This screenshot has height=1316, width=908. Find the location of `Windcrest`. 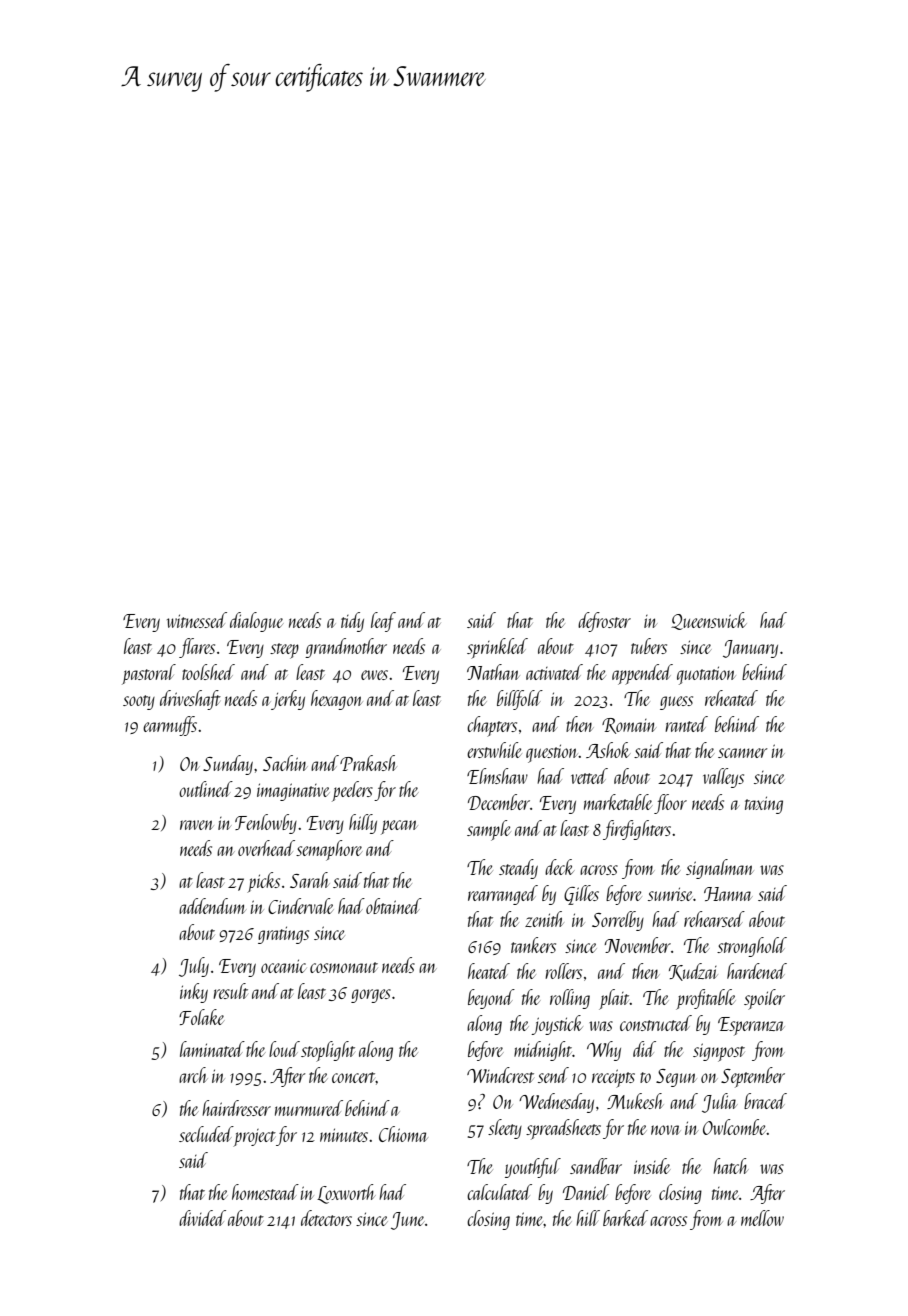

Windcrest is located at coordinates (500, 1075).
